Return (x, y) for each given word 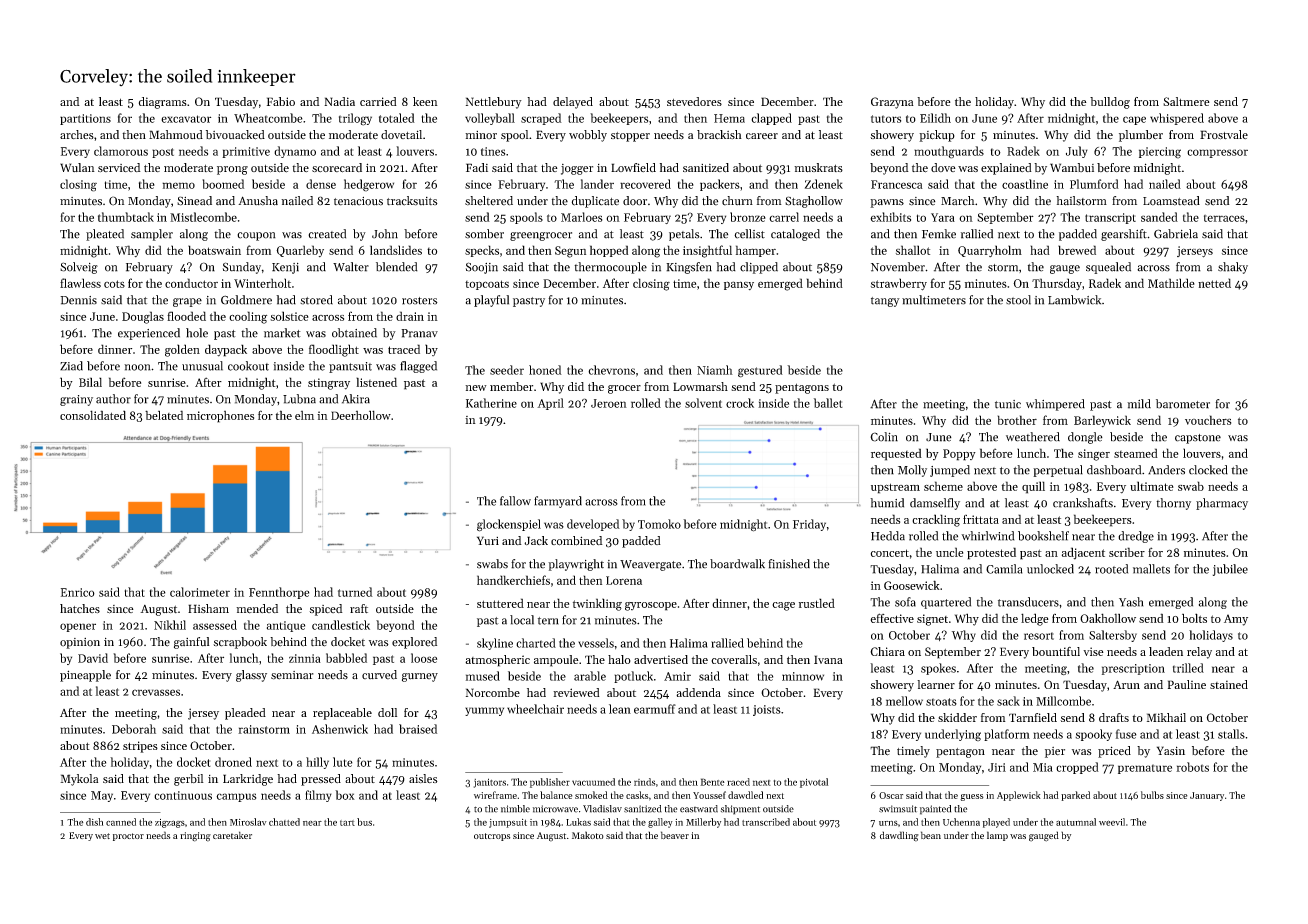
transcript (1110, 218)
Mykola (79, 780)
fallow (515, 501)
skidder (957, 717)
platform (1007, 735)
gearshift (1124, 235)
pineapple (85, 676)
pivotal (814, 783)
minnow (803, 676)
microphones (220, 417)
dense (321, 184)
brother (1017, 420)
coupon (256, 236)
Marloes (581, 217)
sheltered (489, 201)
